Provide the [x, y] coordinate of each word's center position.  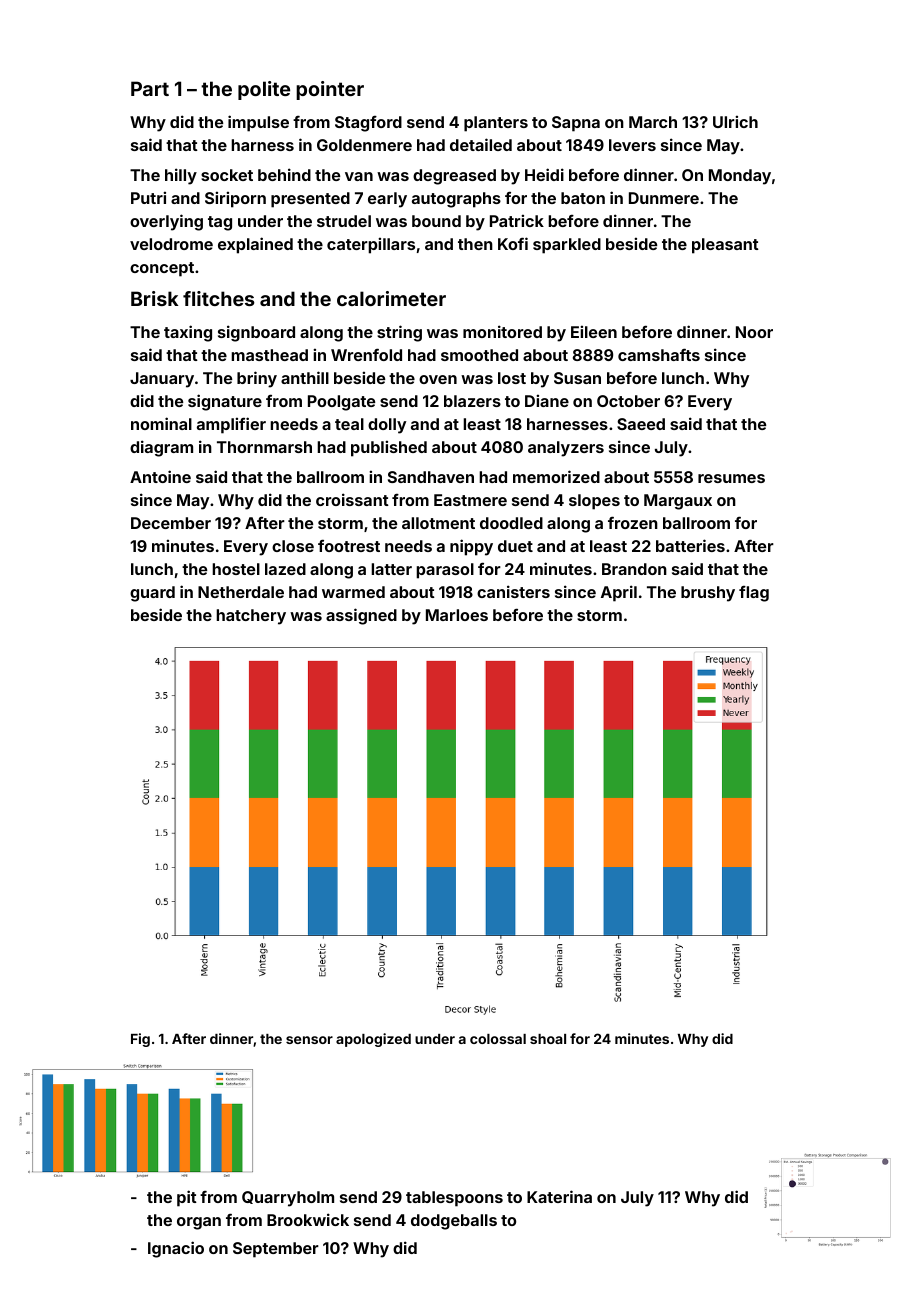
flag [754, 594]
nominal [161, 423]
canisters [513, 591]
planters [496, 124]
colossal [498, 1039]
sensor [309, 1040]
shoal [548, 1039]
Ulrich [735, 121]
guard [152, 594]
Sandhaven [431, 477]
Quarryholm [288, 1199]
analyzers [566, 449]
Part [150, 88]
